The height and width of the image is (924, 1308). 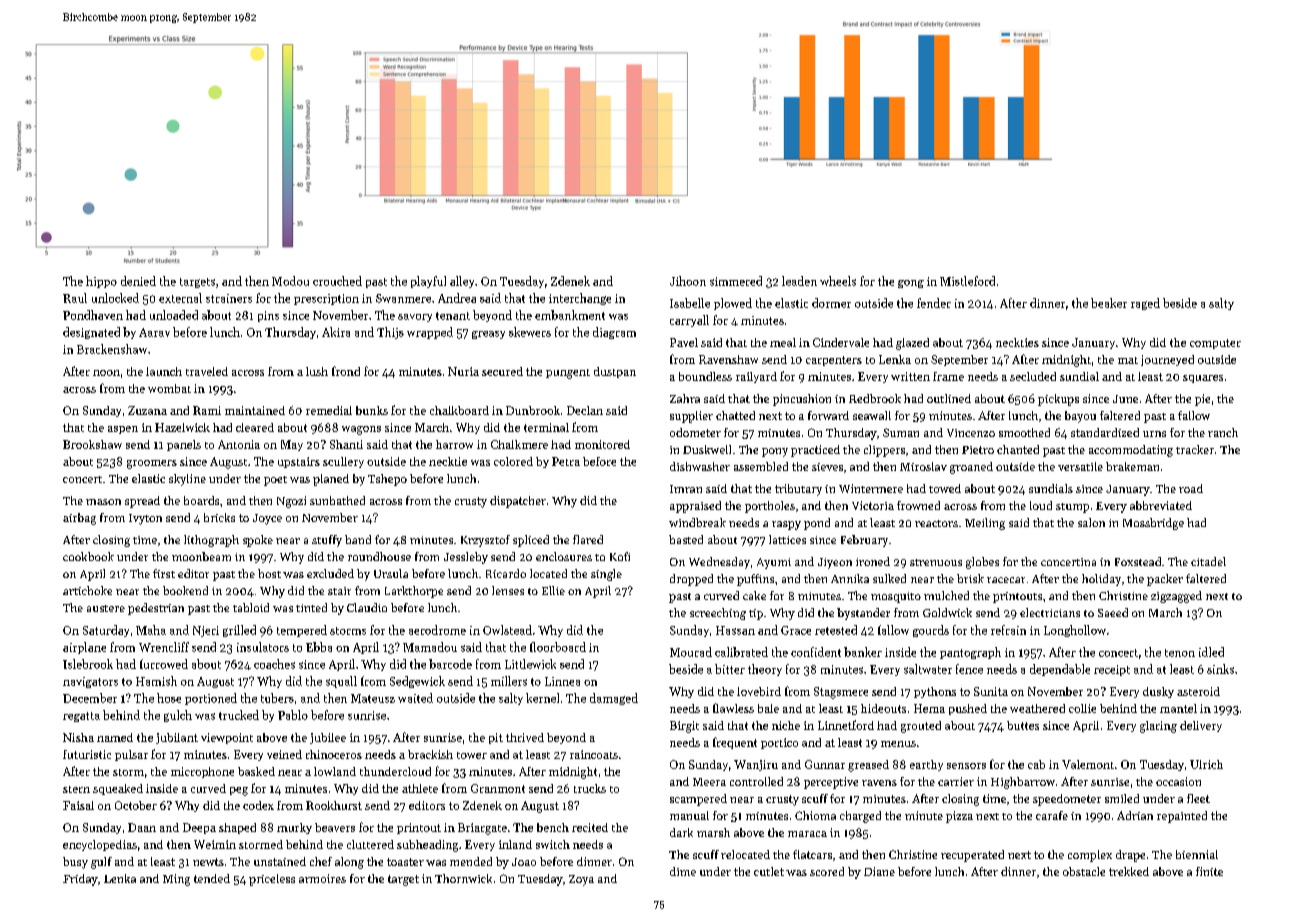 I want to click on Ming, so click(x=176, y=880).
